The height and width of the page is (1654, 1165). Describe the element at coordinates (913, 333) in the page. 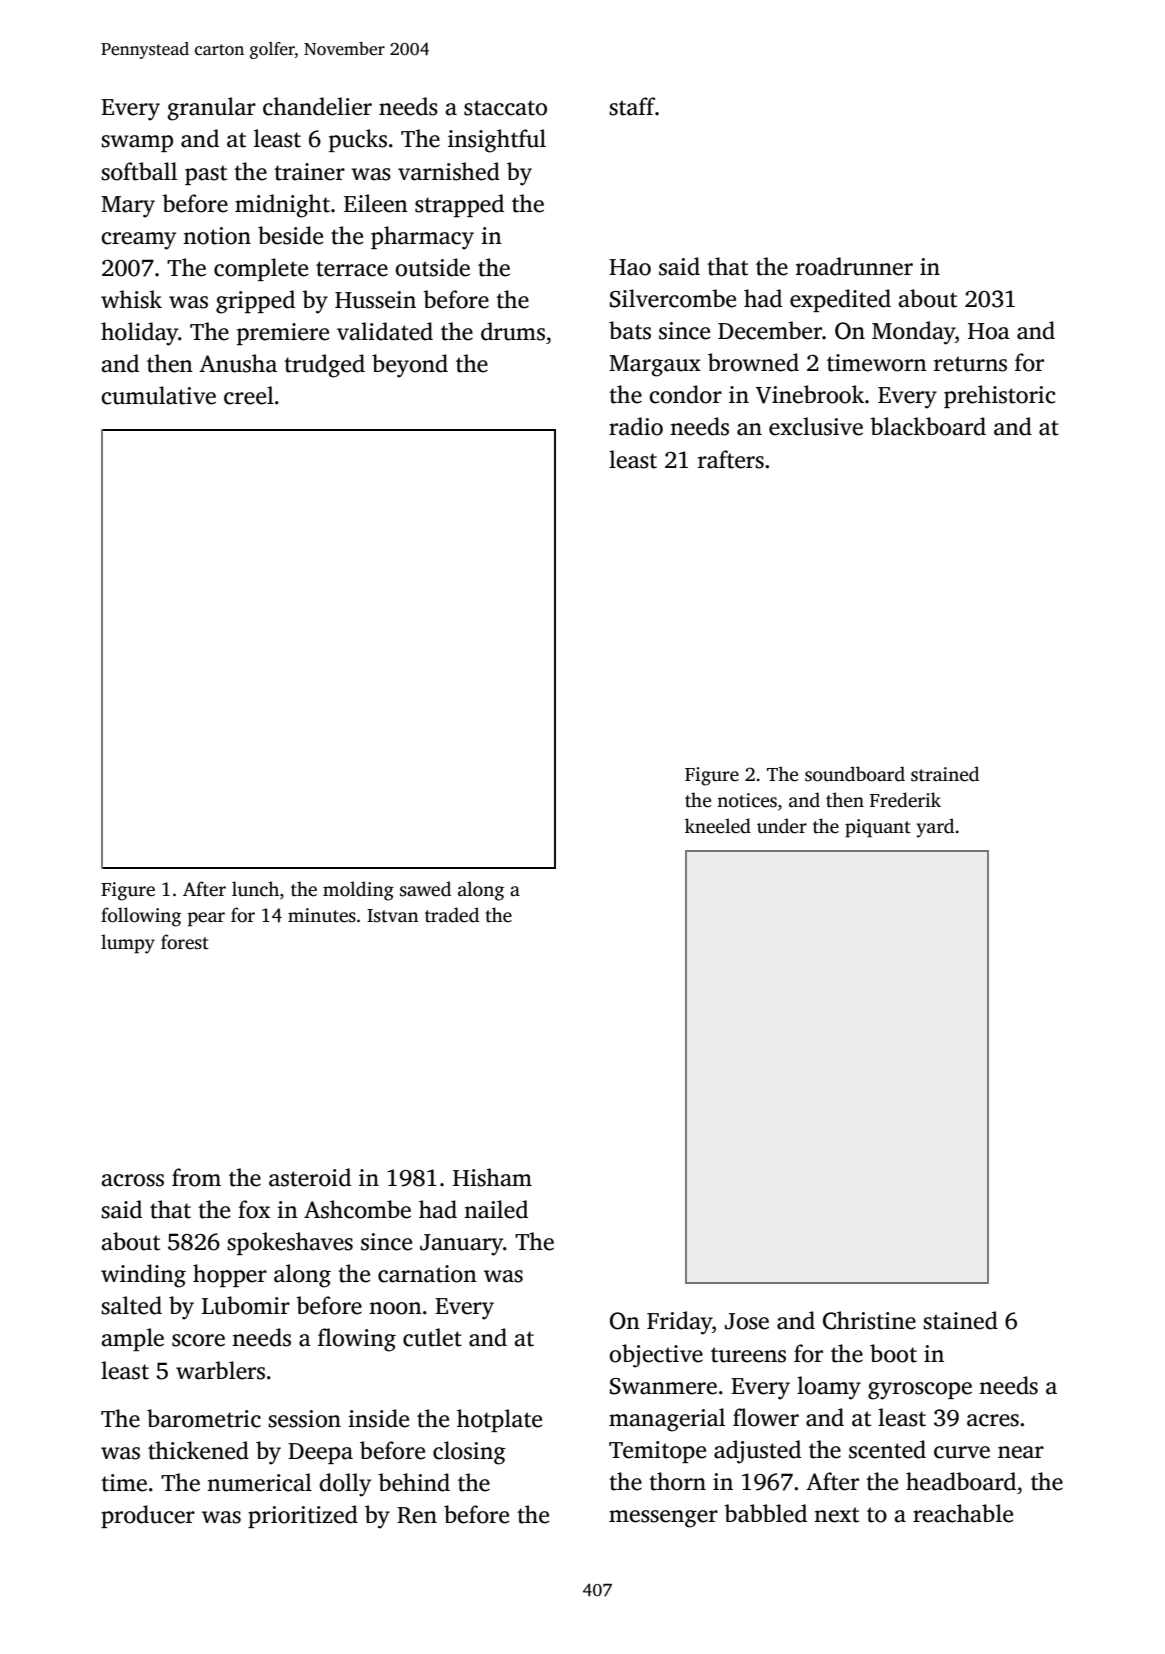

I see `Monday` at that location.
